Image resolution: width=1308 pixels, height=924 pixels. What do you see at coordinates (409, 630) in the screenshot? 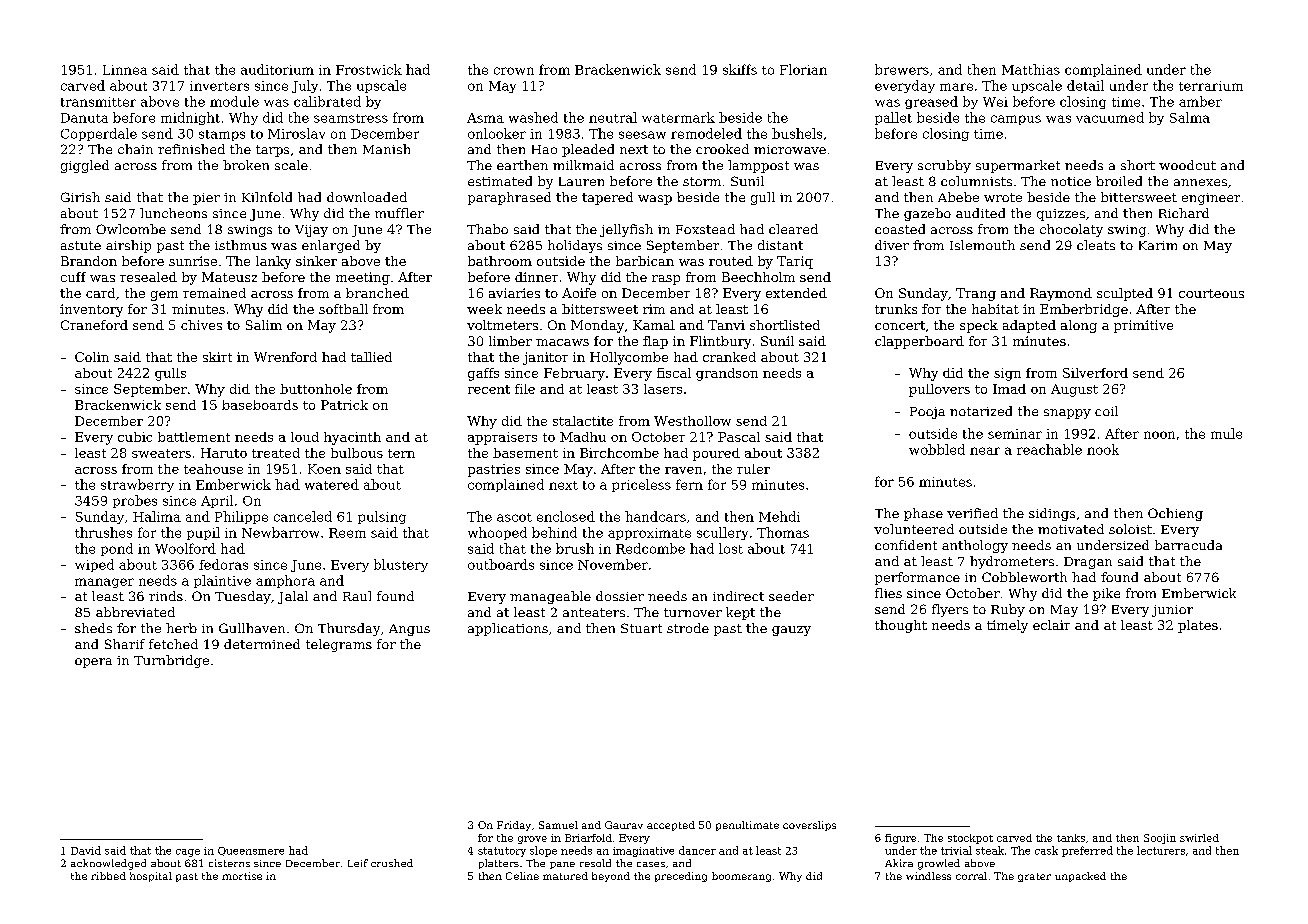
I see `Angus` at bounding box center [409, 630].
